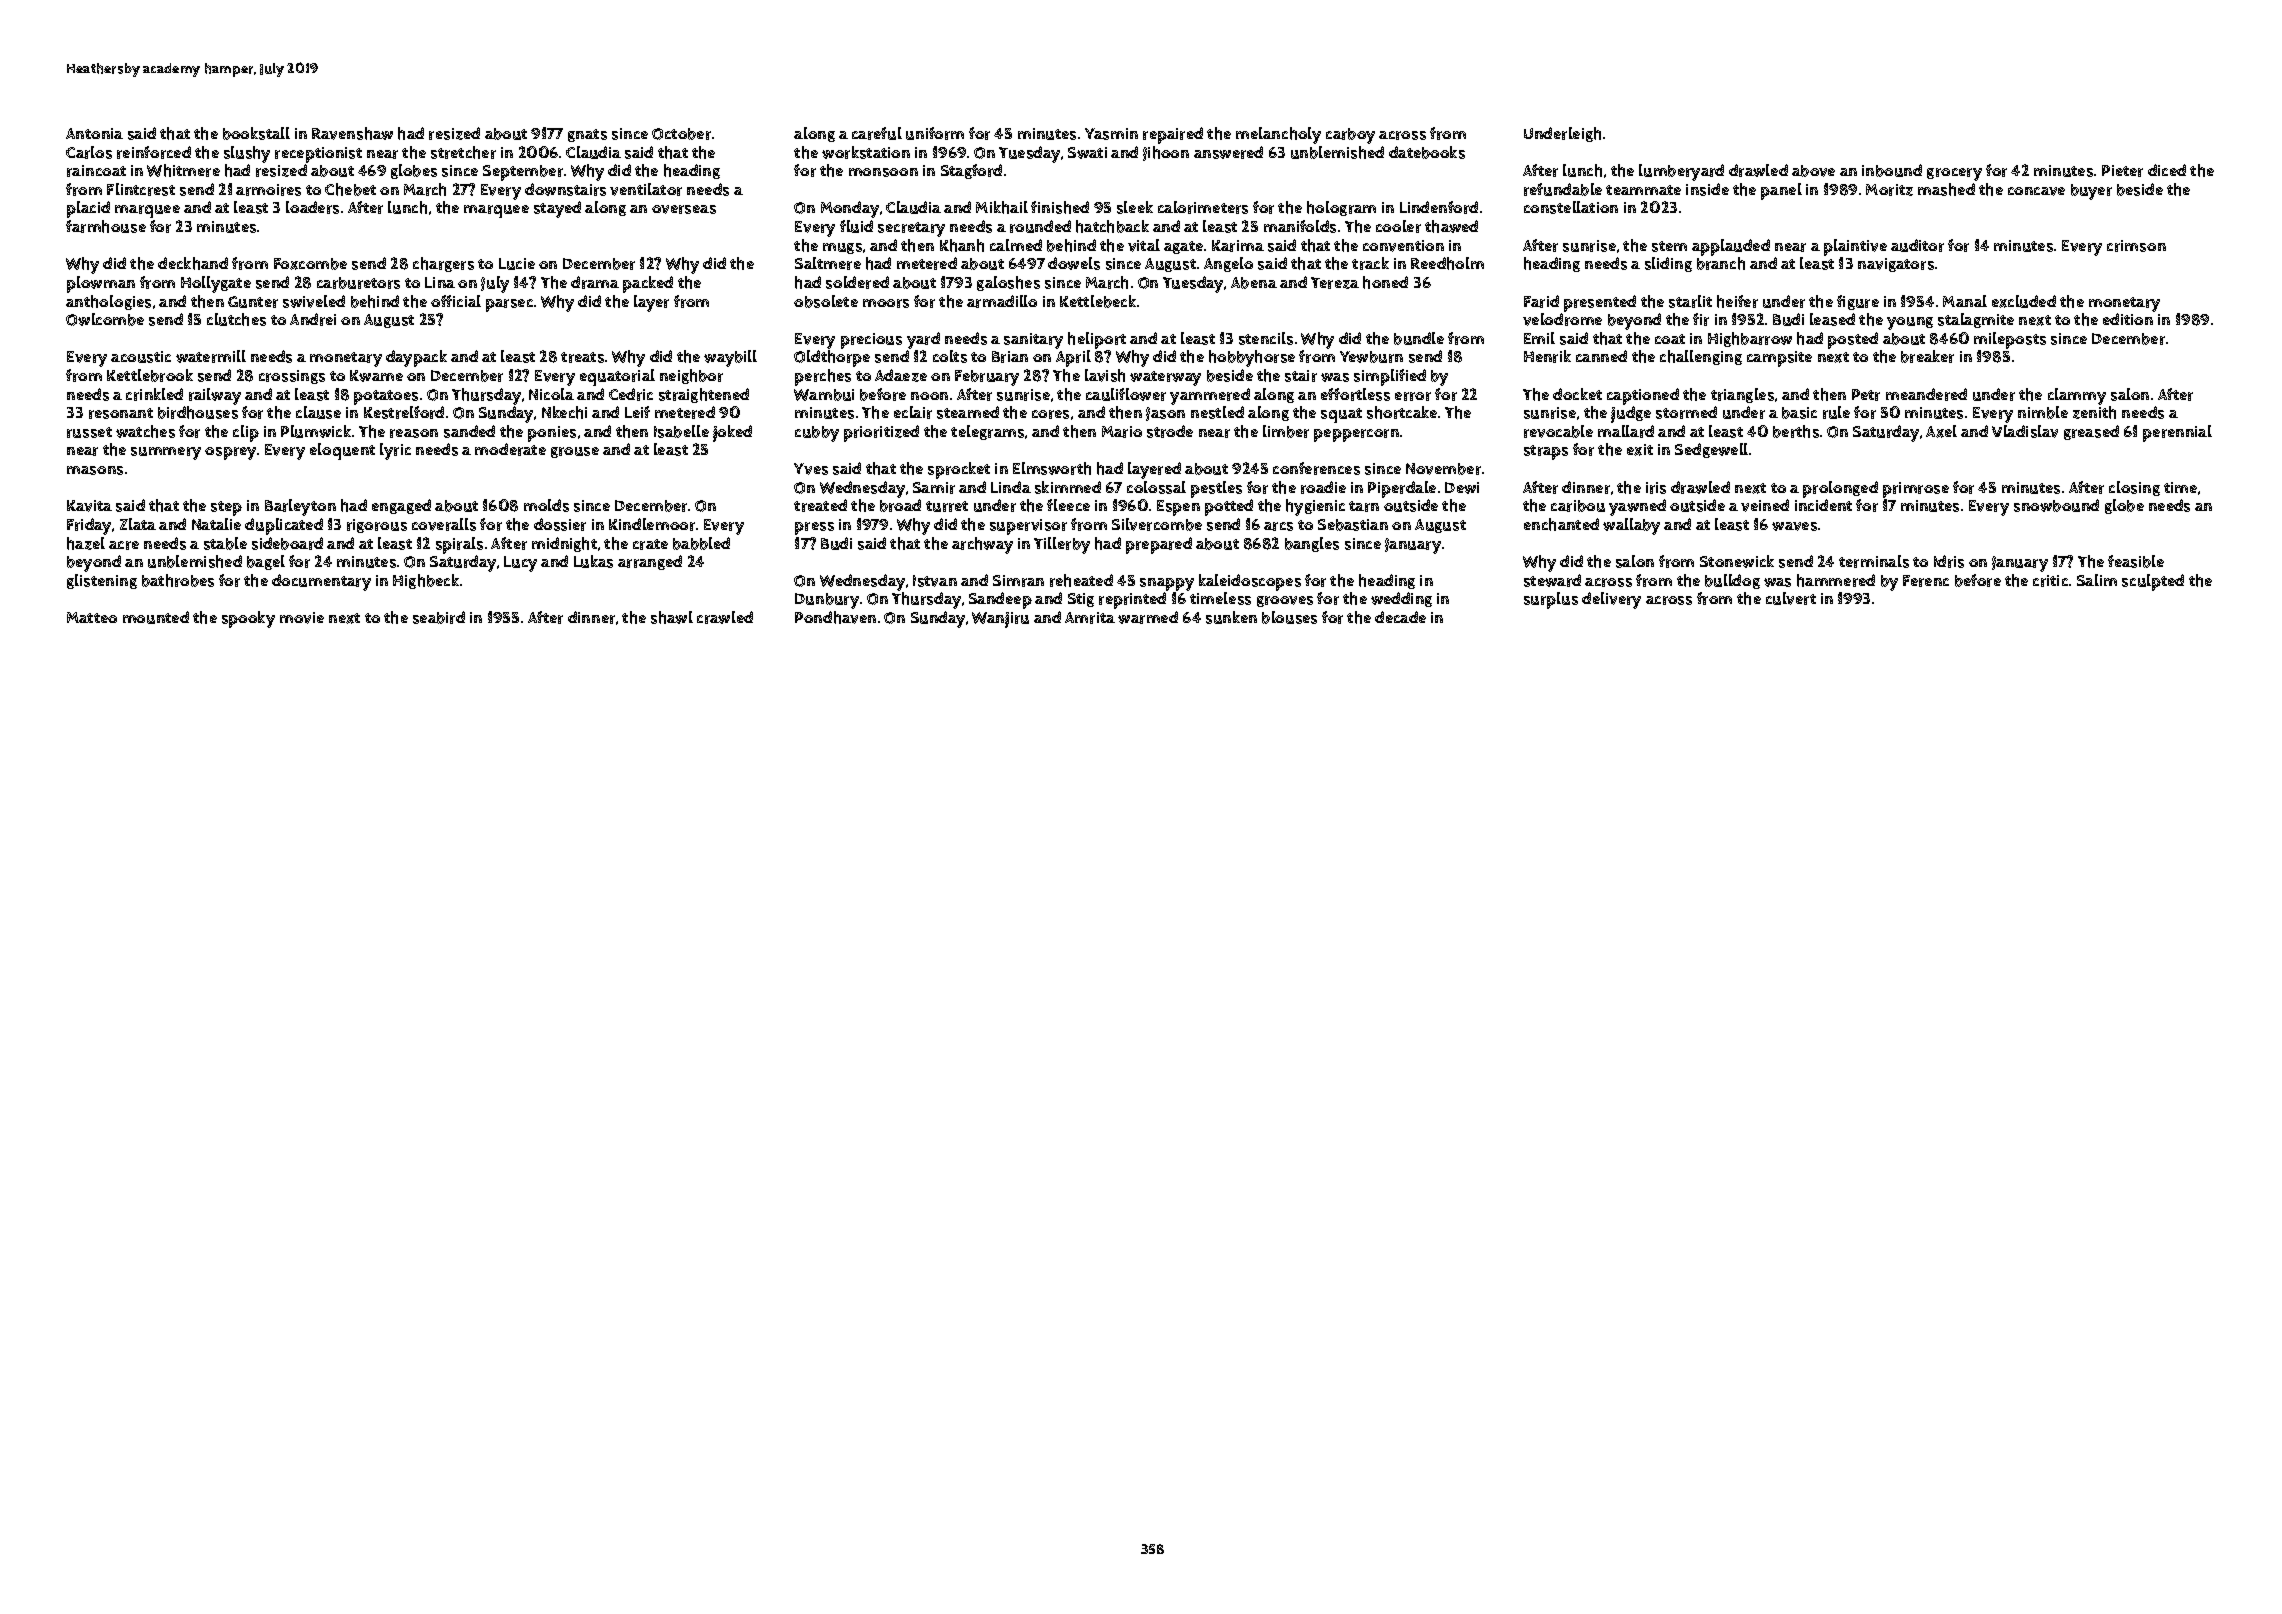  Describe the element at coordinates (1166, 153) in the screenshot. I see `Jihoon` at that location.
